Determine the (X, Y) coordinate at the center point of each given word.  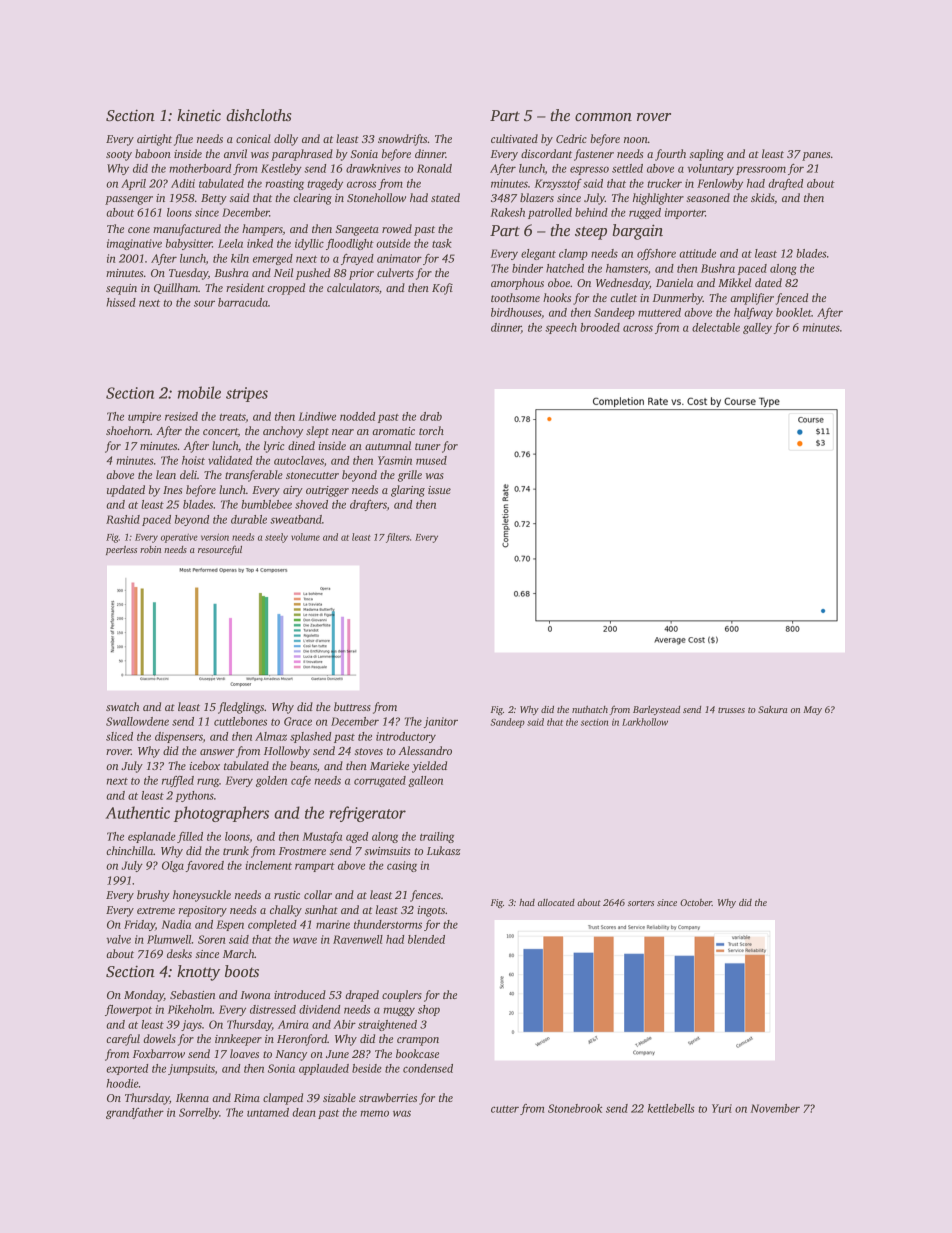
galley (757, 328)
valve (118, 939)
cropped (286, 289)
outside (393, 243)
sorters (641, 903)
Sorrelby (199, 1113)
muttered (659, 312)
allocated (556, 902)
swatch (122, 706)
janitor (440, 722)
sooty (119, 156)
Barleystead (656, 710)
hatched (565, 268)
